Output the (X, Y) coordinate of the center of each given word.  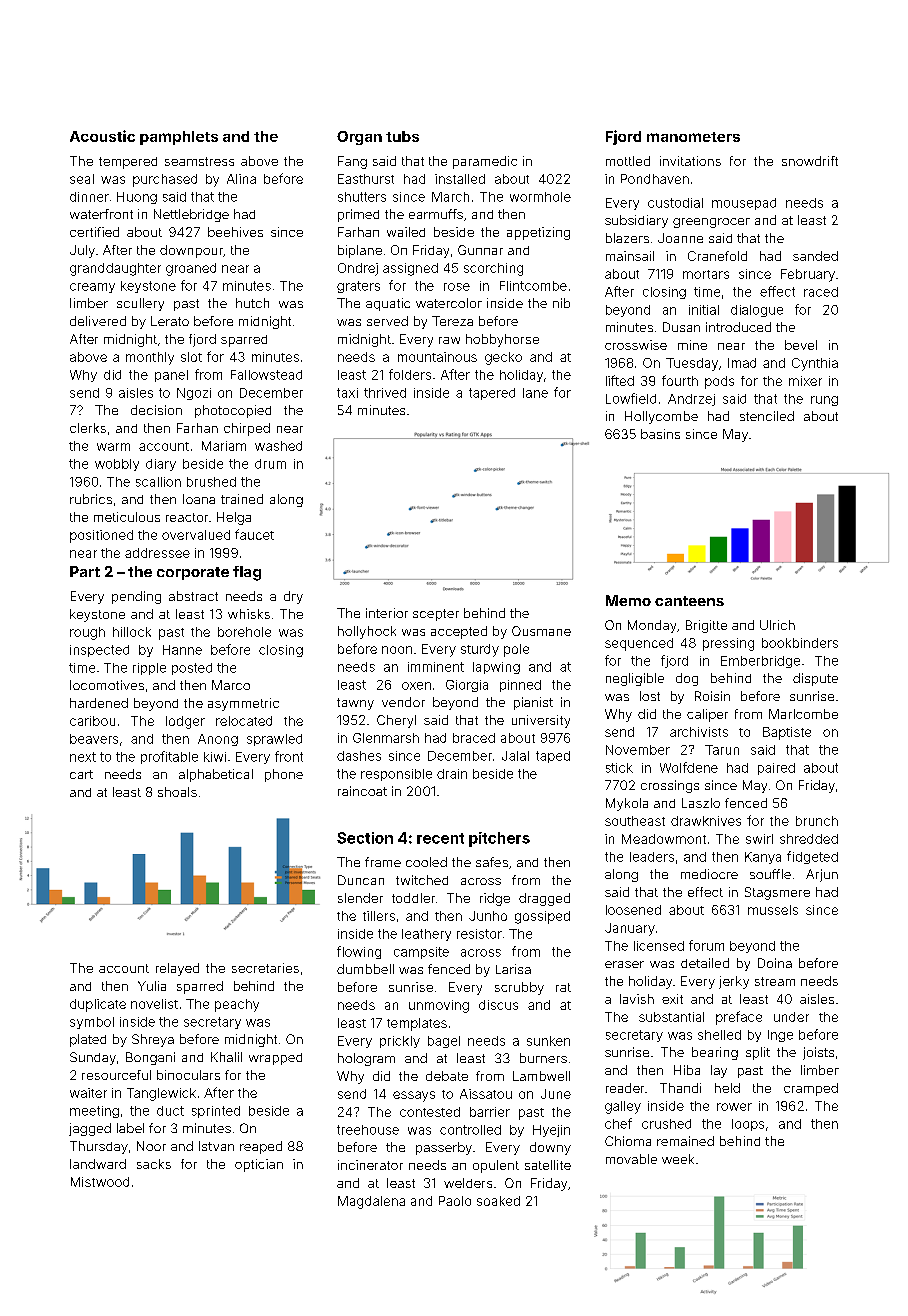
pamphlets (179, 138)
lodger (185, 722)
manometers (693, 137)
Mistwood (100, 1182)
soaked (498, 1201)
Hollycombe (661, 417)
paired (776, 769)
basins (660, 434)
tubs (402, 136)
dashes (359, 756)
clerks (88, 428)
